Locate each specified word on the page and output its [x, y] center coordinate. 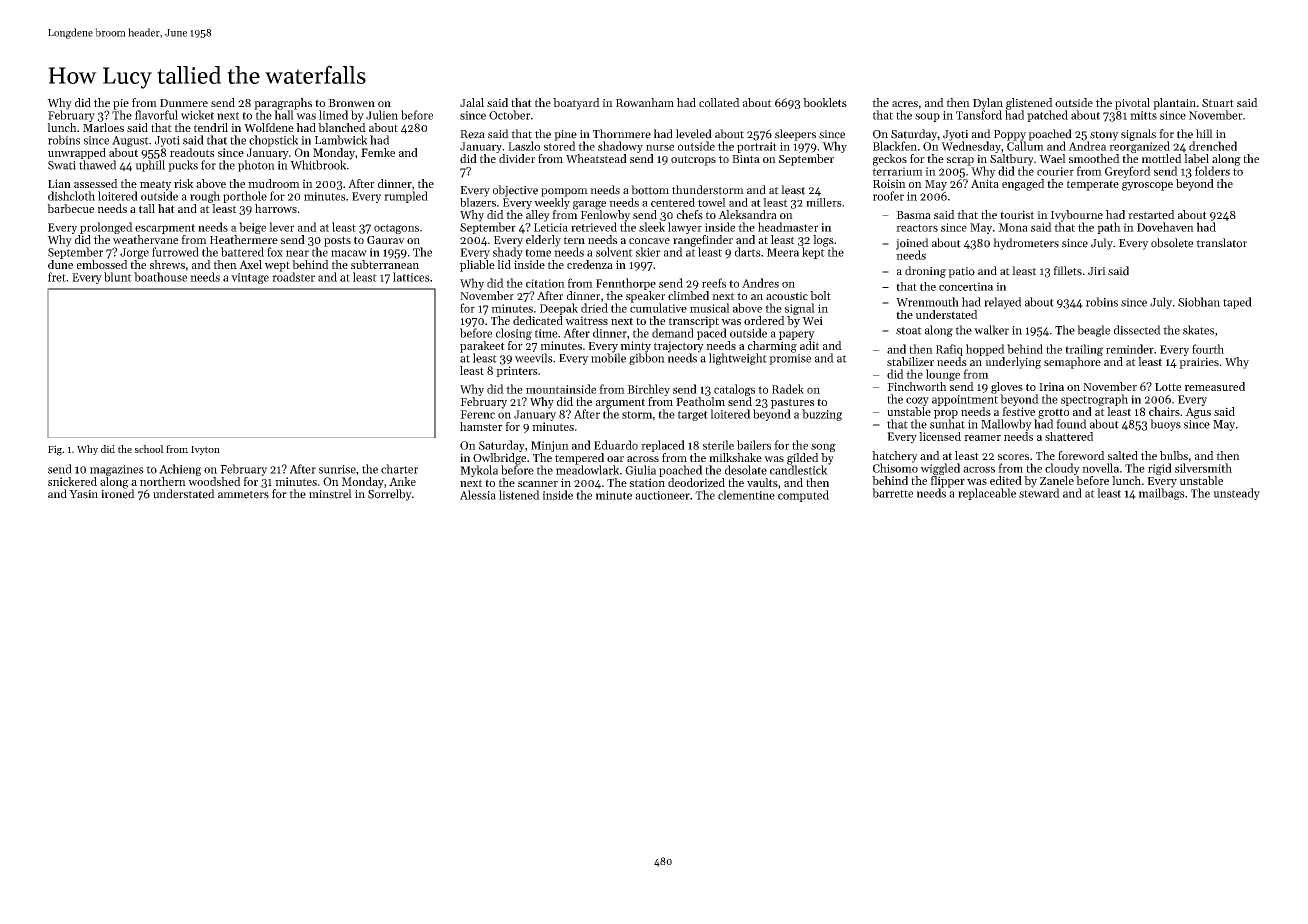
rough [205, 197]
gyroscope [1147, 186]
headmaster [788, 227]
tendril [211, 127]
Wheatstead [596, 158]
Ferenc [477, 414]
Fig [55, 450]
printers [517, 371]
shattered [1069, 436]
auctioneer [662, 495]
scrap [960, 161]
